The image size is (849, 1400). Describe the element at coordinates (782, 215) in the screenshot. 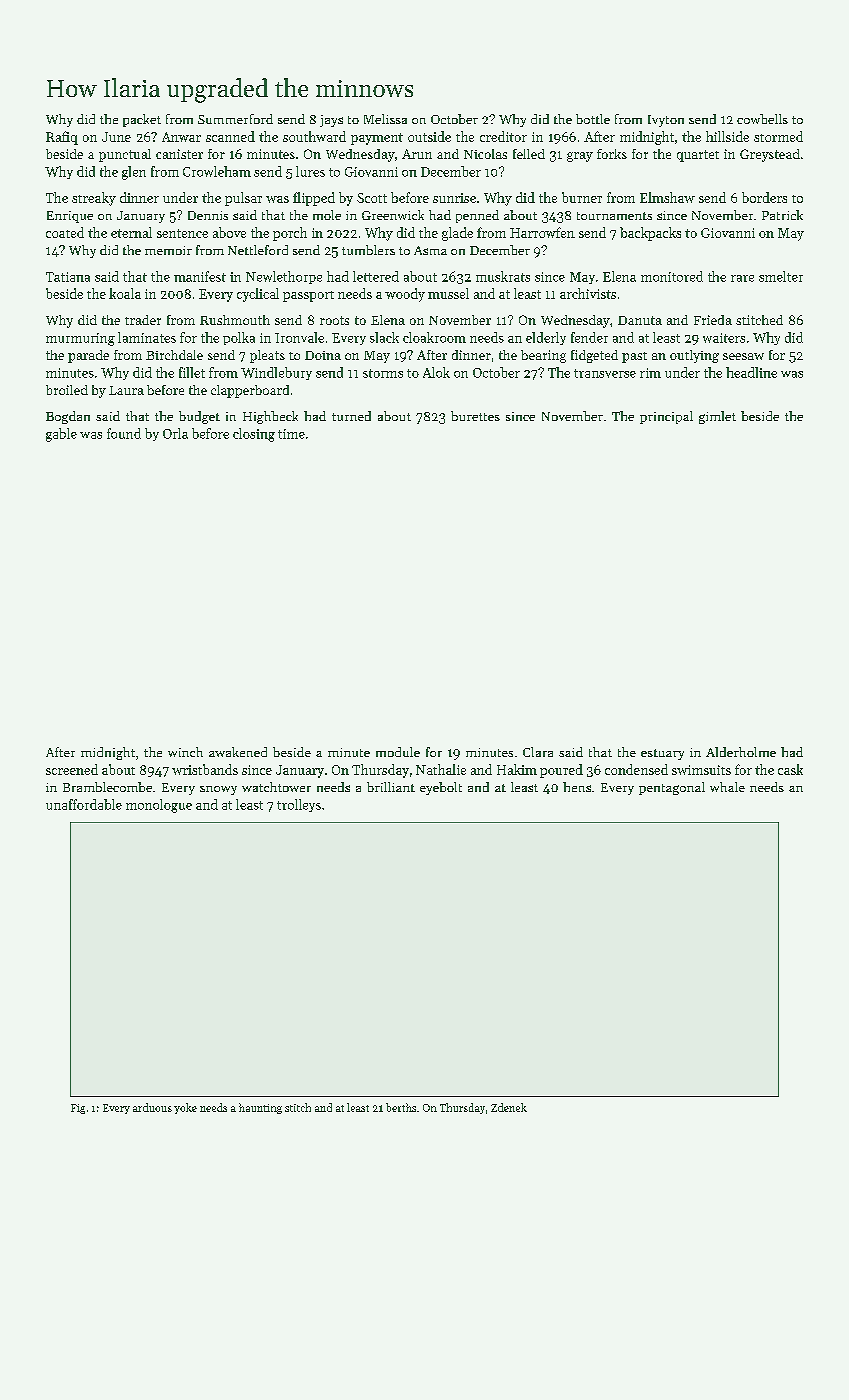

I see `Patrick` at that location.
